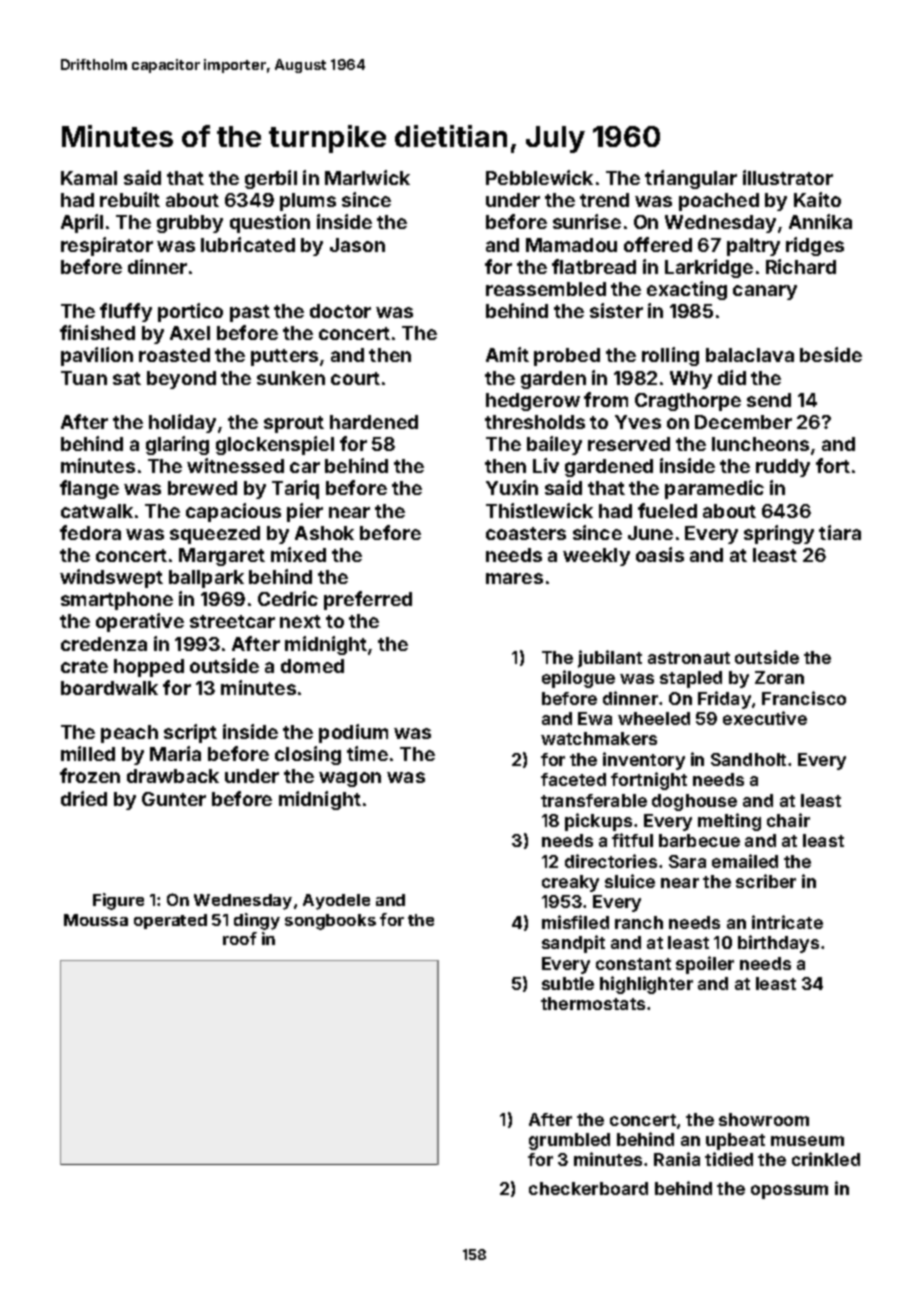 The image size is (924, 1311). I want to click on portico, so click(190, 312).
